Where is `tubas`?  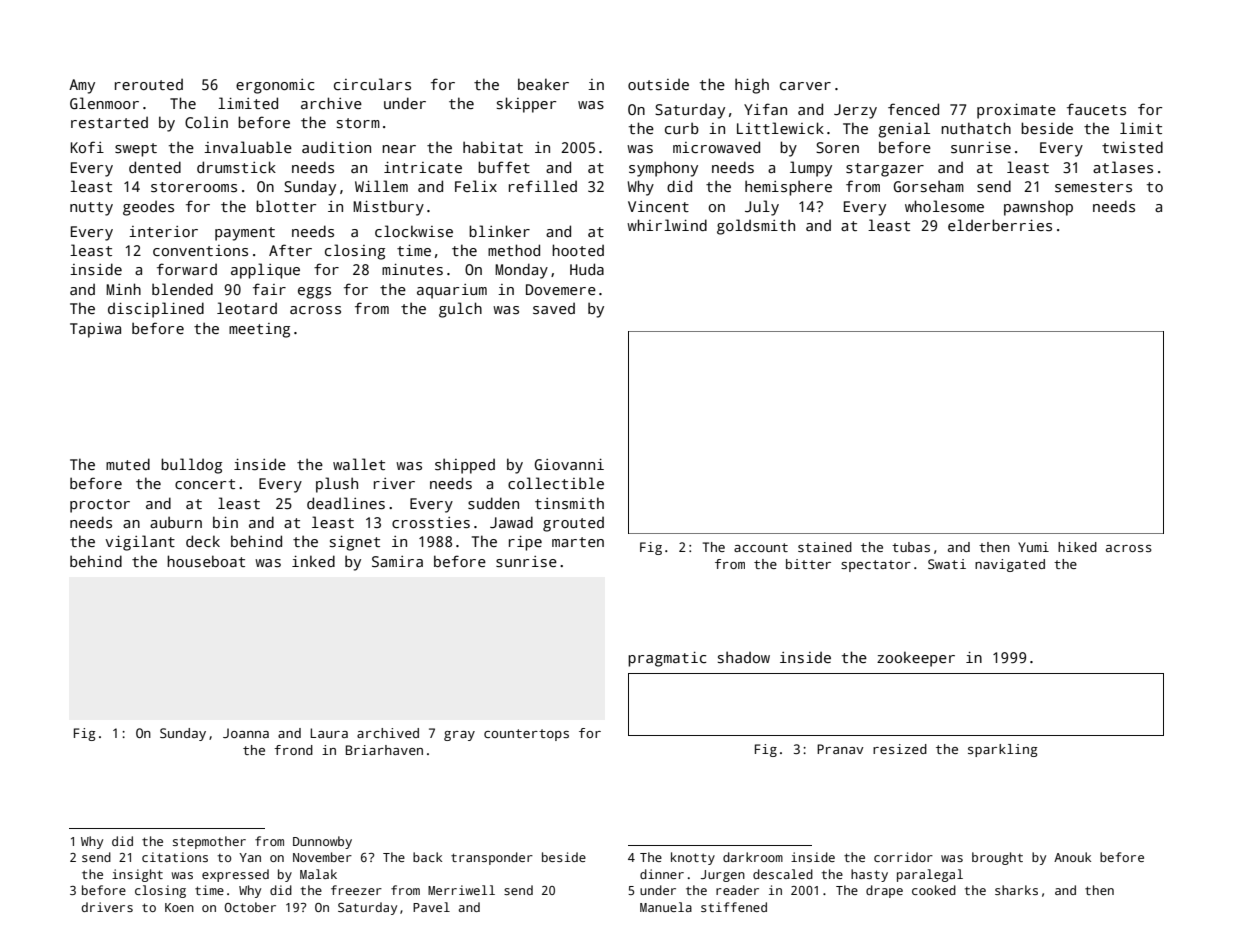
tubas is located at coordinates (911, 547).
